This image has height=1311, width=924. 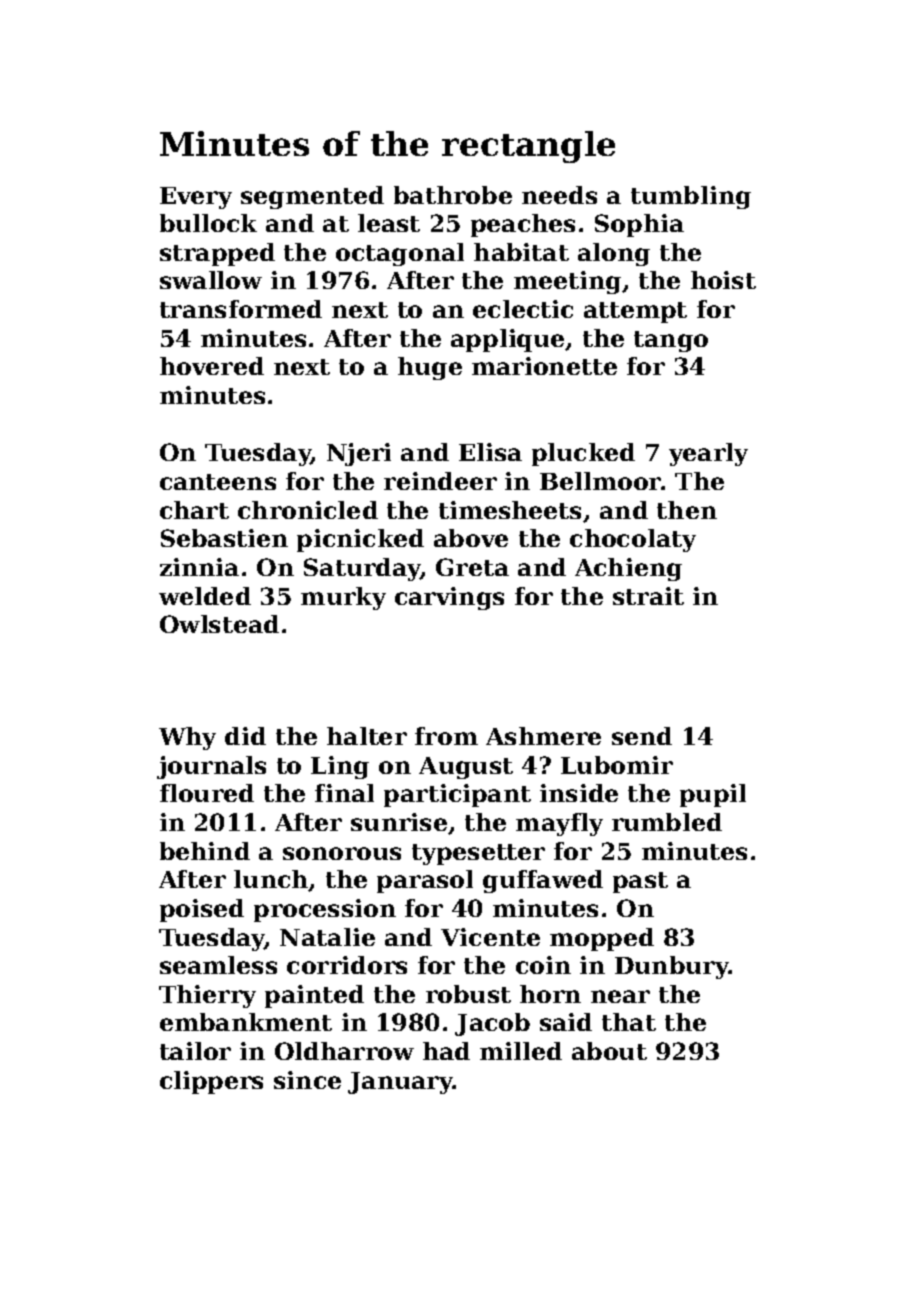 I want to click on strait, so click(x=648, y=596).
